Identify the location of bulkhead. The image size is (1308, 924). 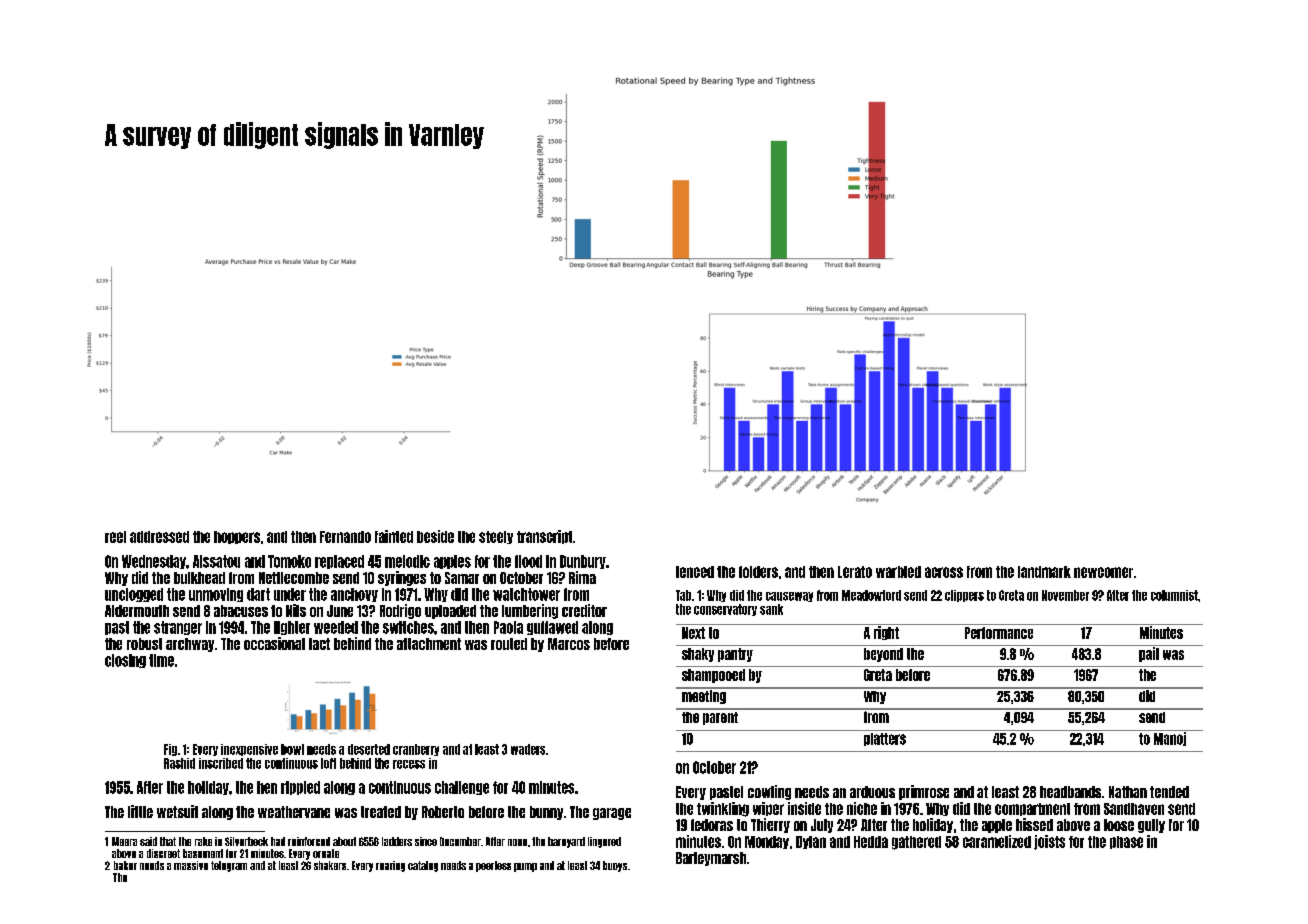
(199, 578).
